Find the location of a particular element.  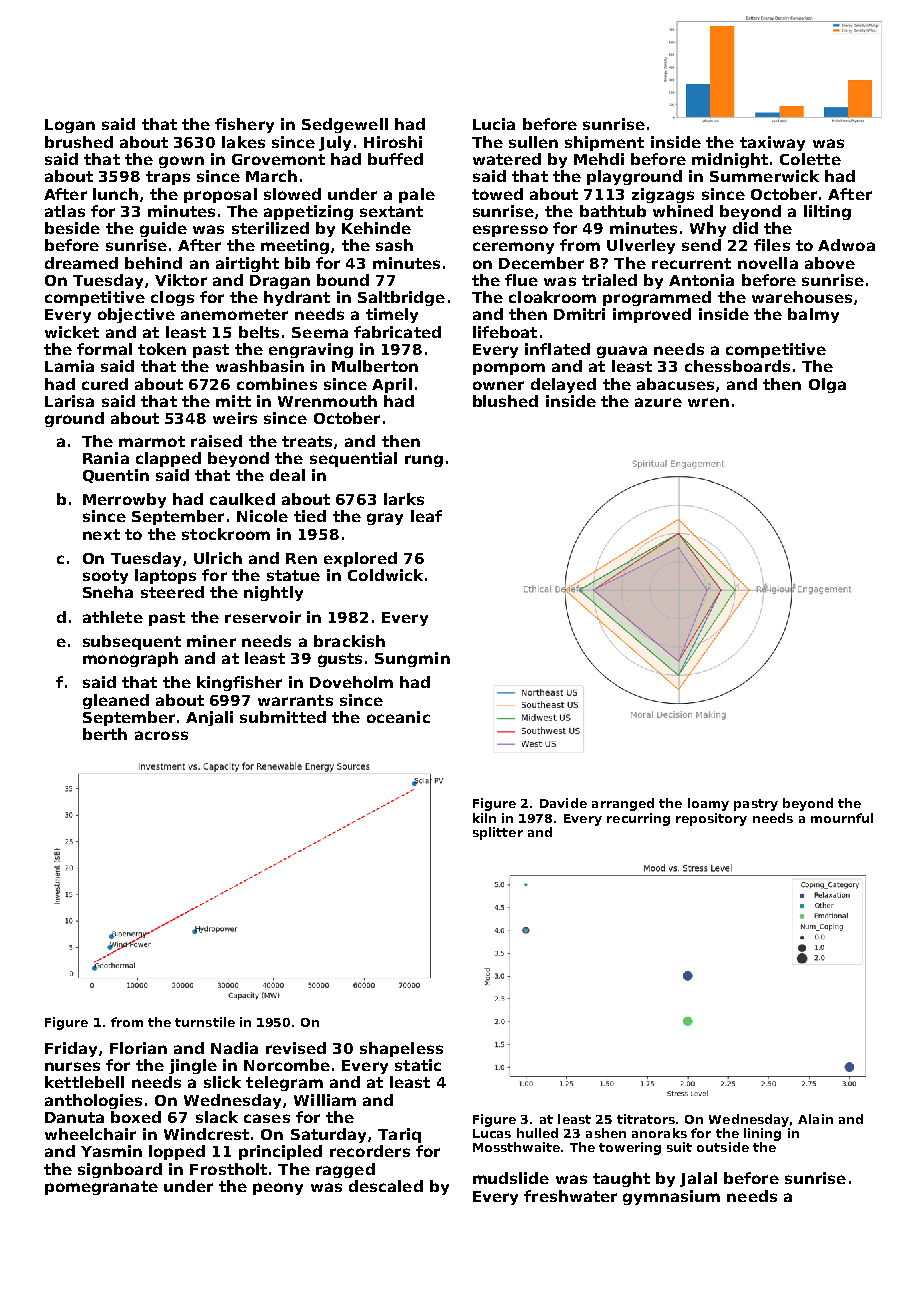

fishery is located at coordinates (244, 125).
